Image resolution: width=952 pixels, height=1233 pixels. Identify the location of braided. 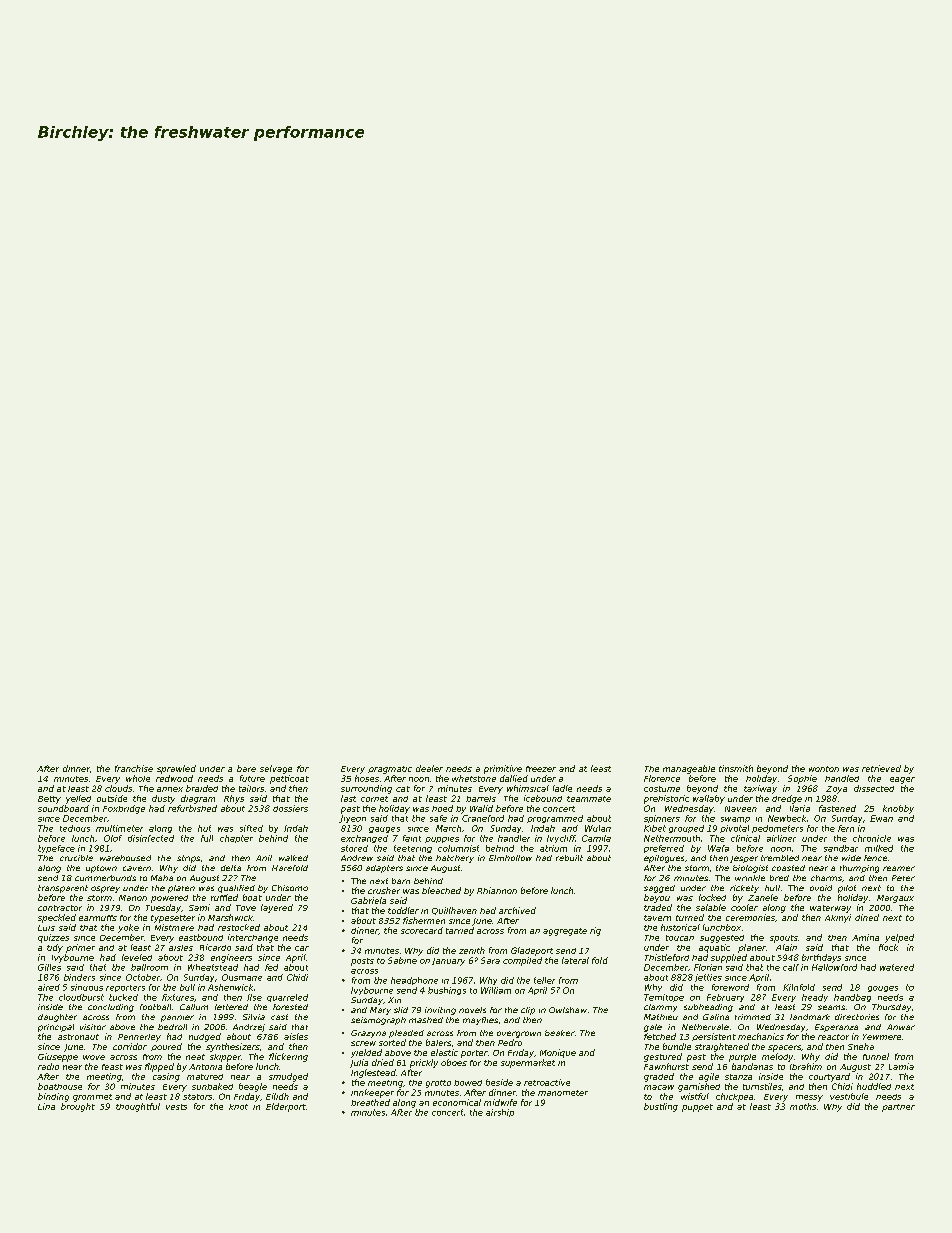
(202, 788).
